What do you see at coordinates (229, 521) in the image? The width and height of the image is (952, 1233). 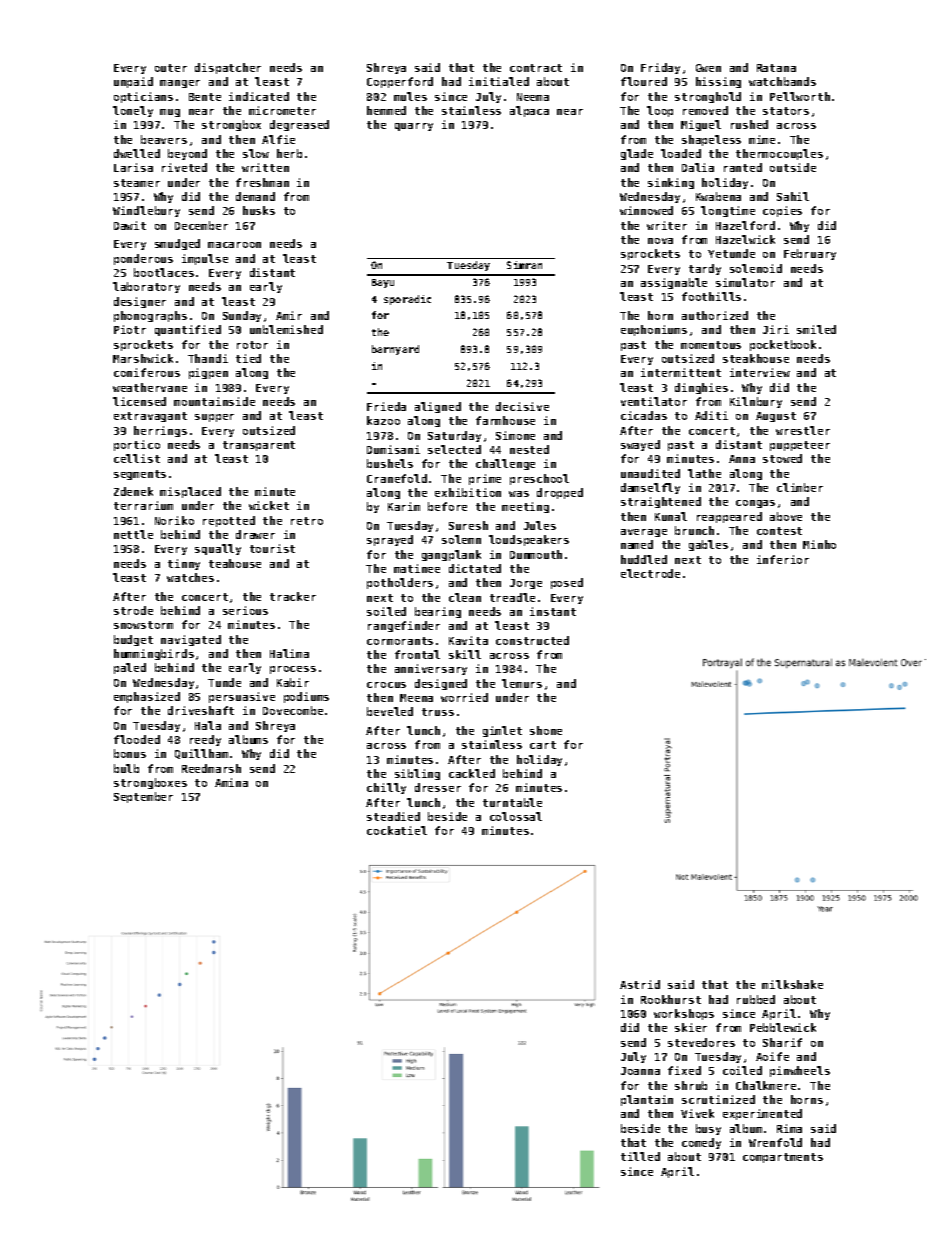 I see `repotted` at bounding box center [229, 521].
